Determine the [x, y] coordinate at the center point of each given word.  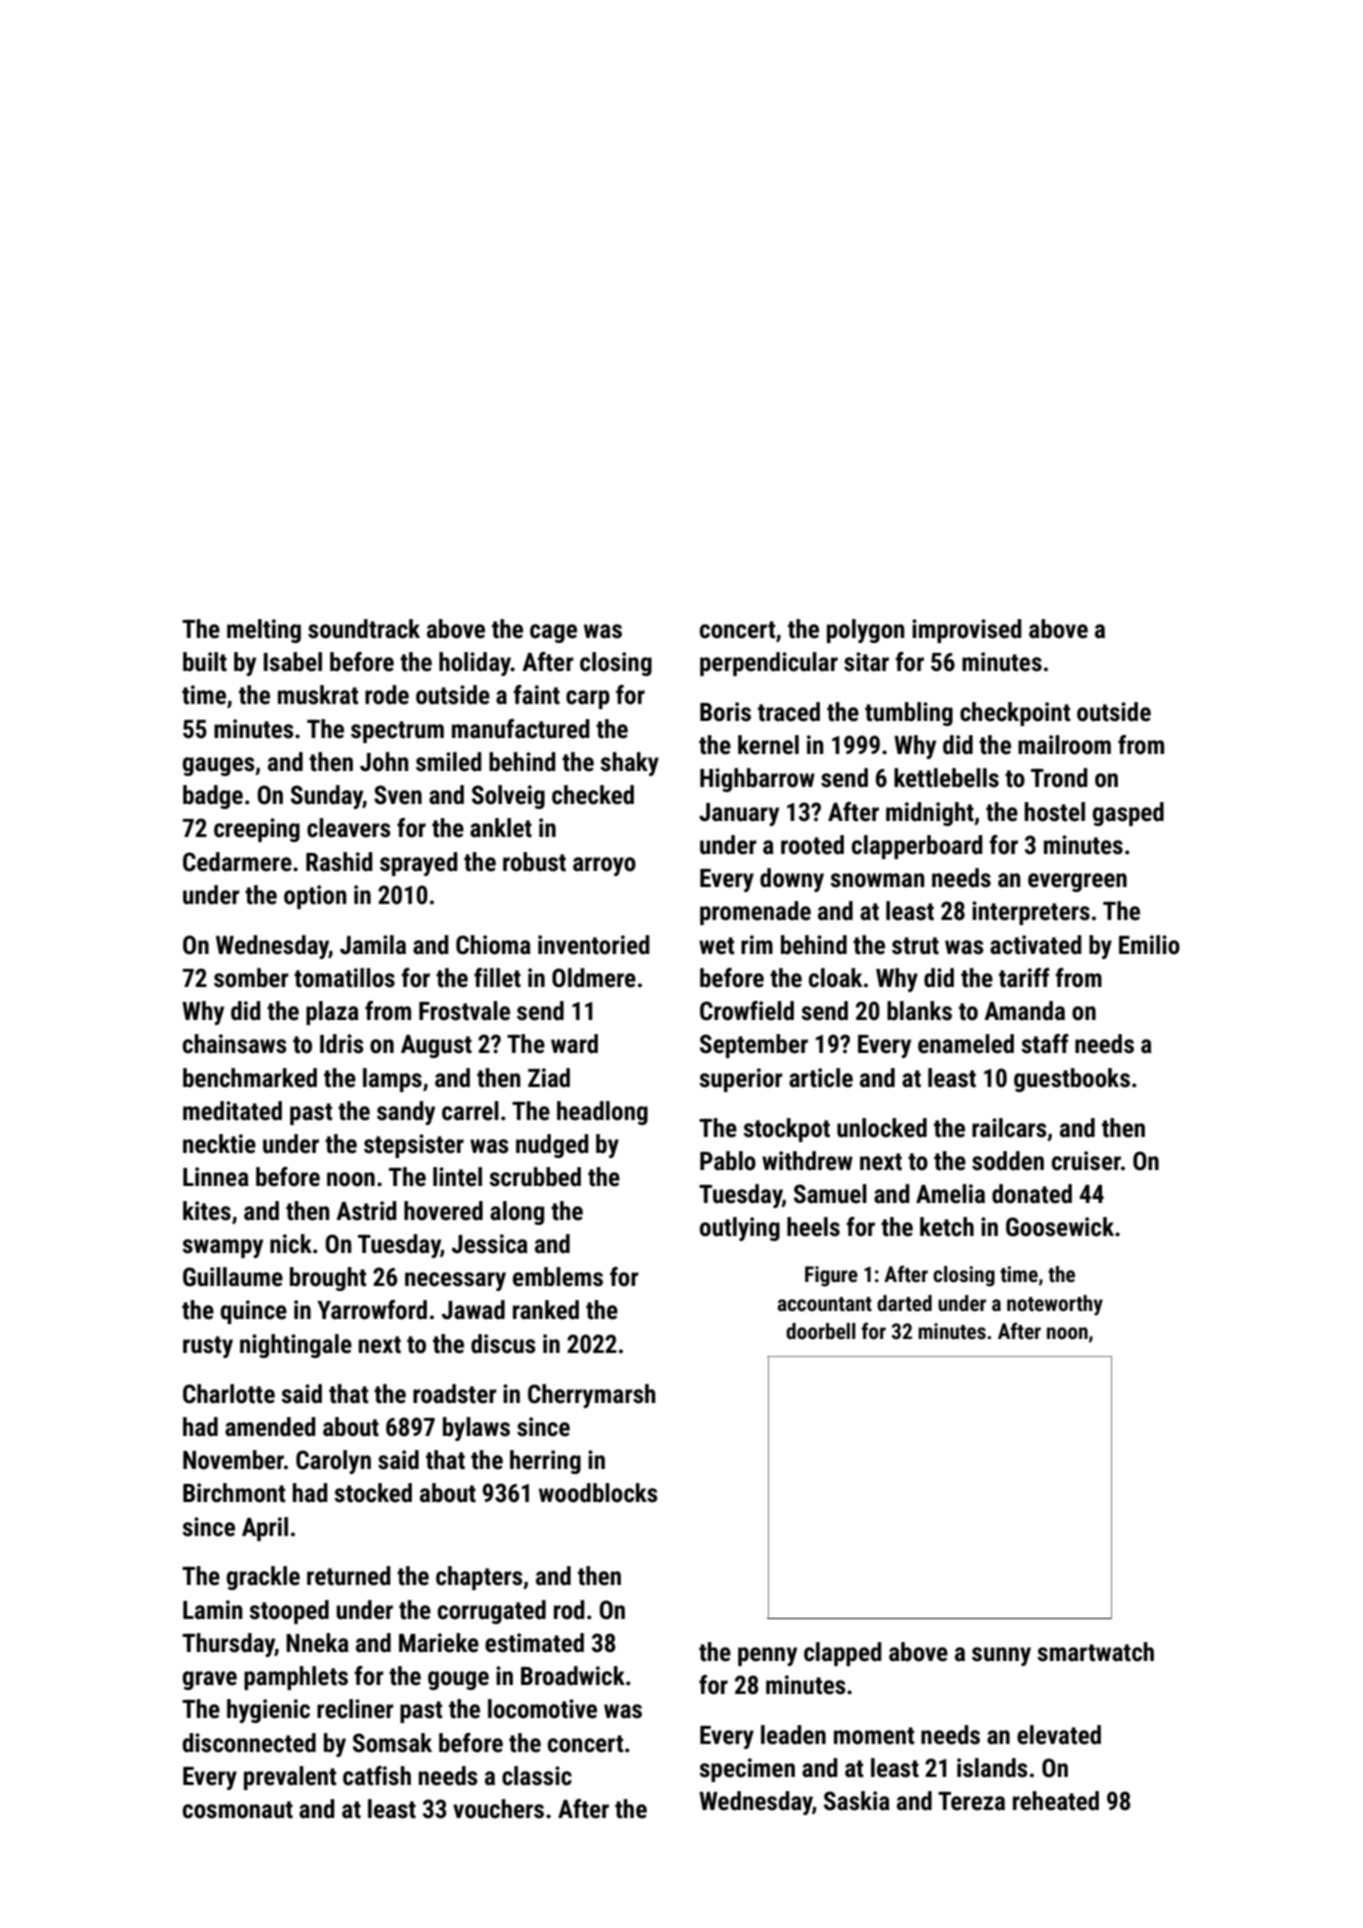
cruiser [1086, 1161]
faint [536, 695]
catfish [377, 1776]
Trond [1059, 778]
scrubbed [535, 1177]
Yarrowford [372, 1310]
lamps [392, 1080]
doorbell [821, 1331]
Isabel [293, 662]
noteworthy [1055, 1305]
